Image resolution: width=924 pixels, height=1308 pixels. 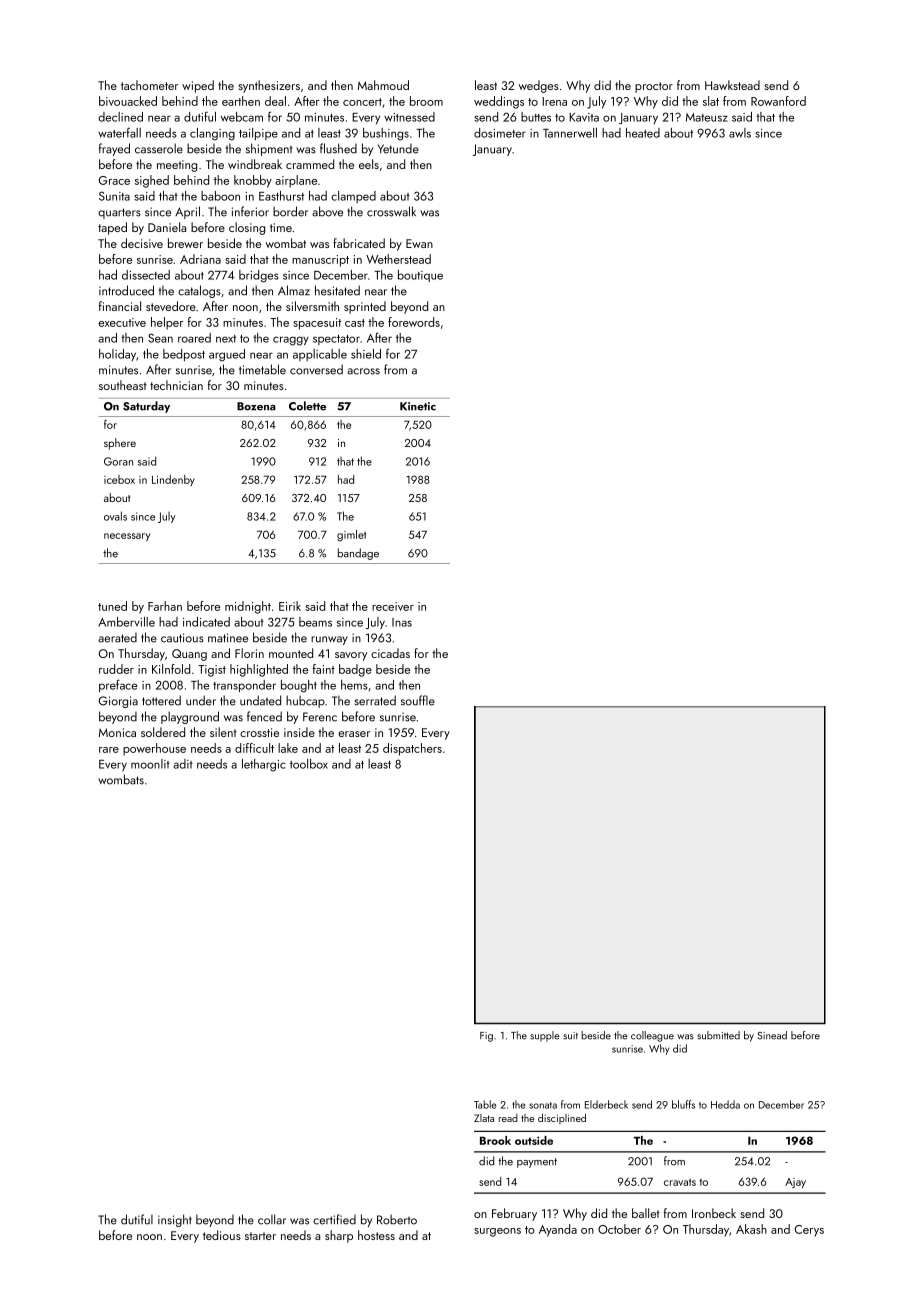 I want to click on wedges, so click(x=539, y=86).
